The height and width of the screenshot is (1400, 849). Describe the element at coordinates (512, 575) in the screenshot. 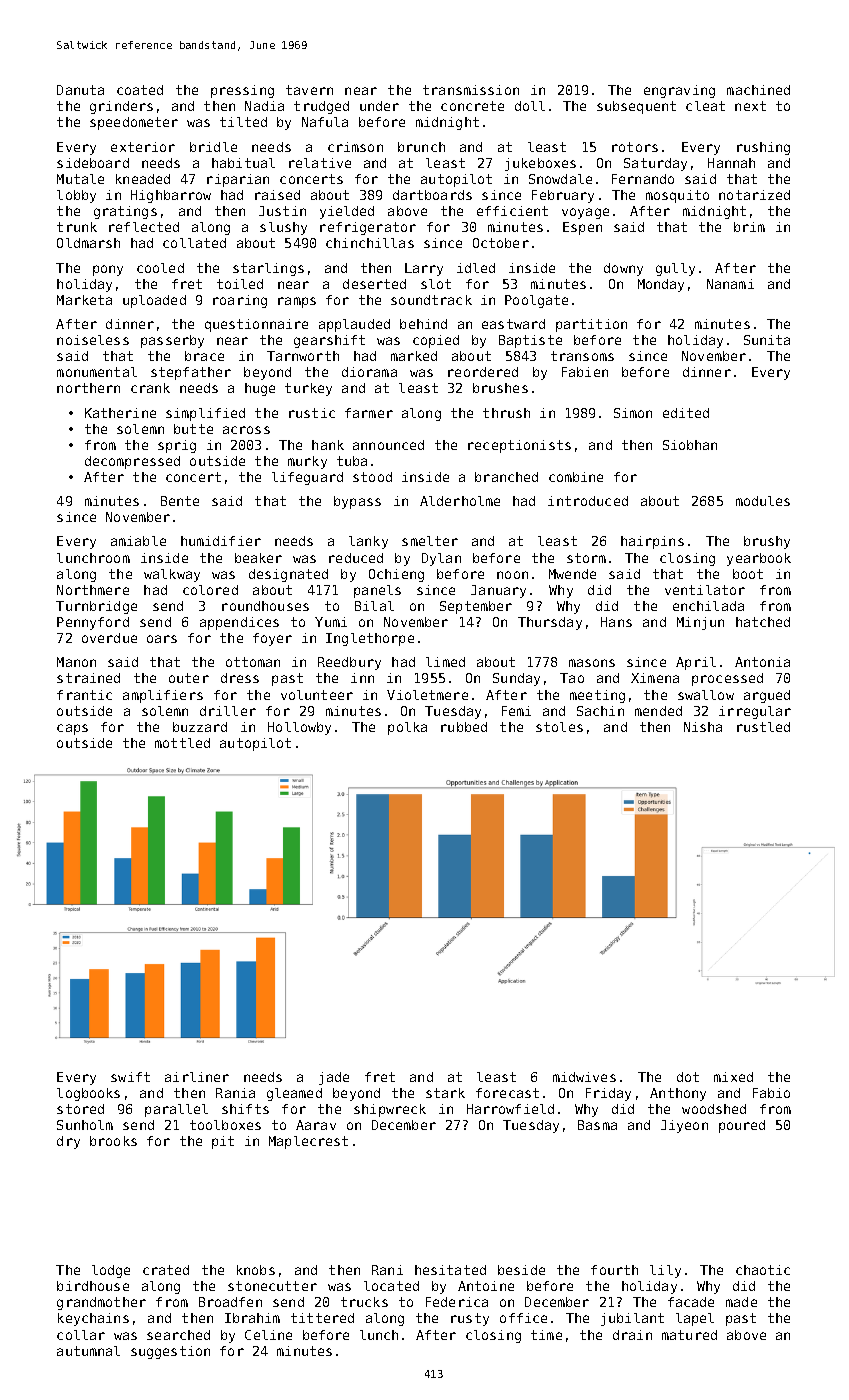

I see `noon` at that location.
